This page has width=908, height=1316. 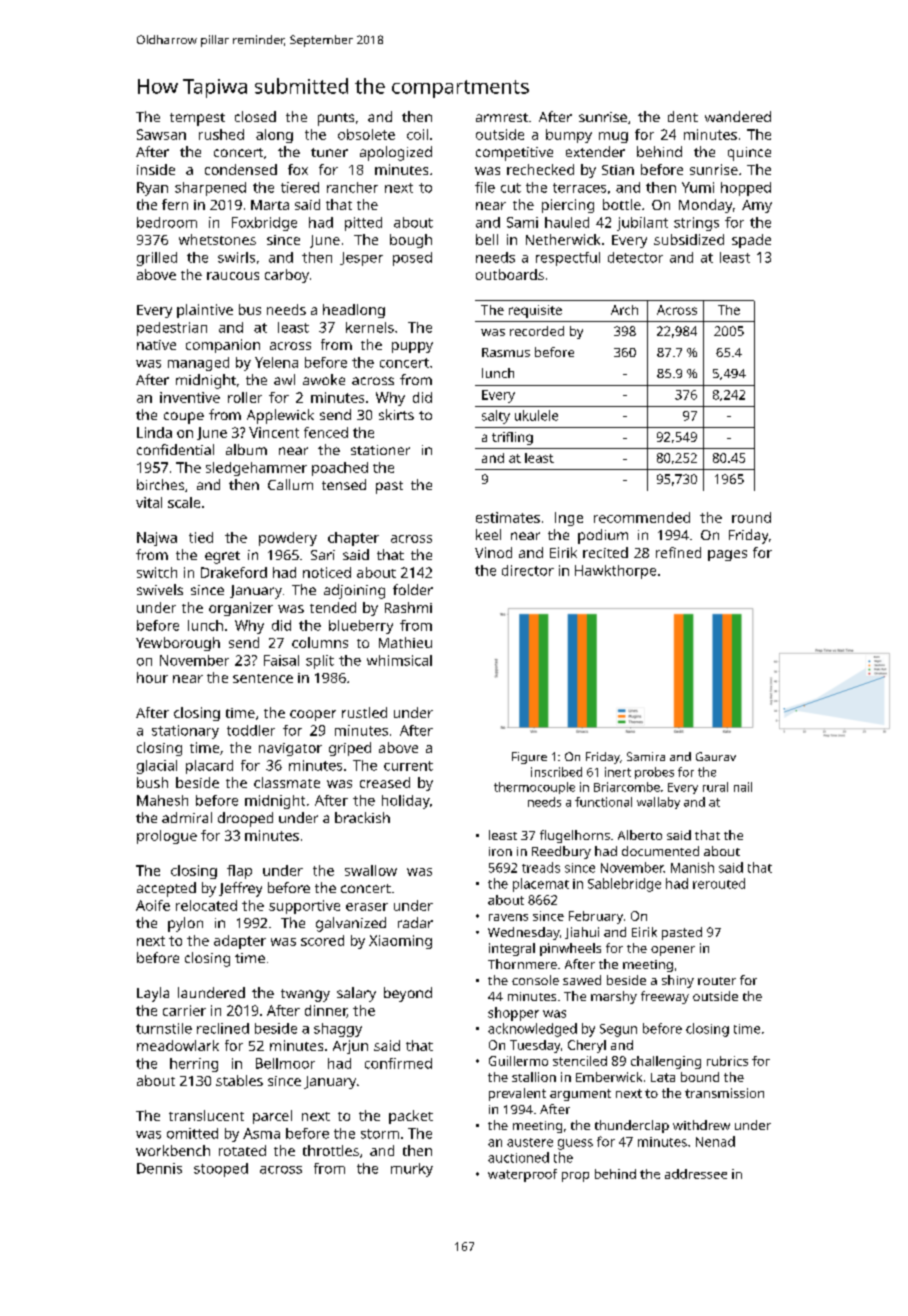 I want to click on whimsical, so click(x=399, y=660).
